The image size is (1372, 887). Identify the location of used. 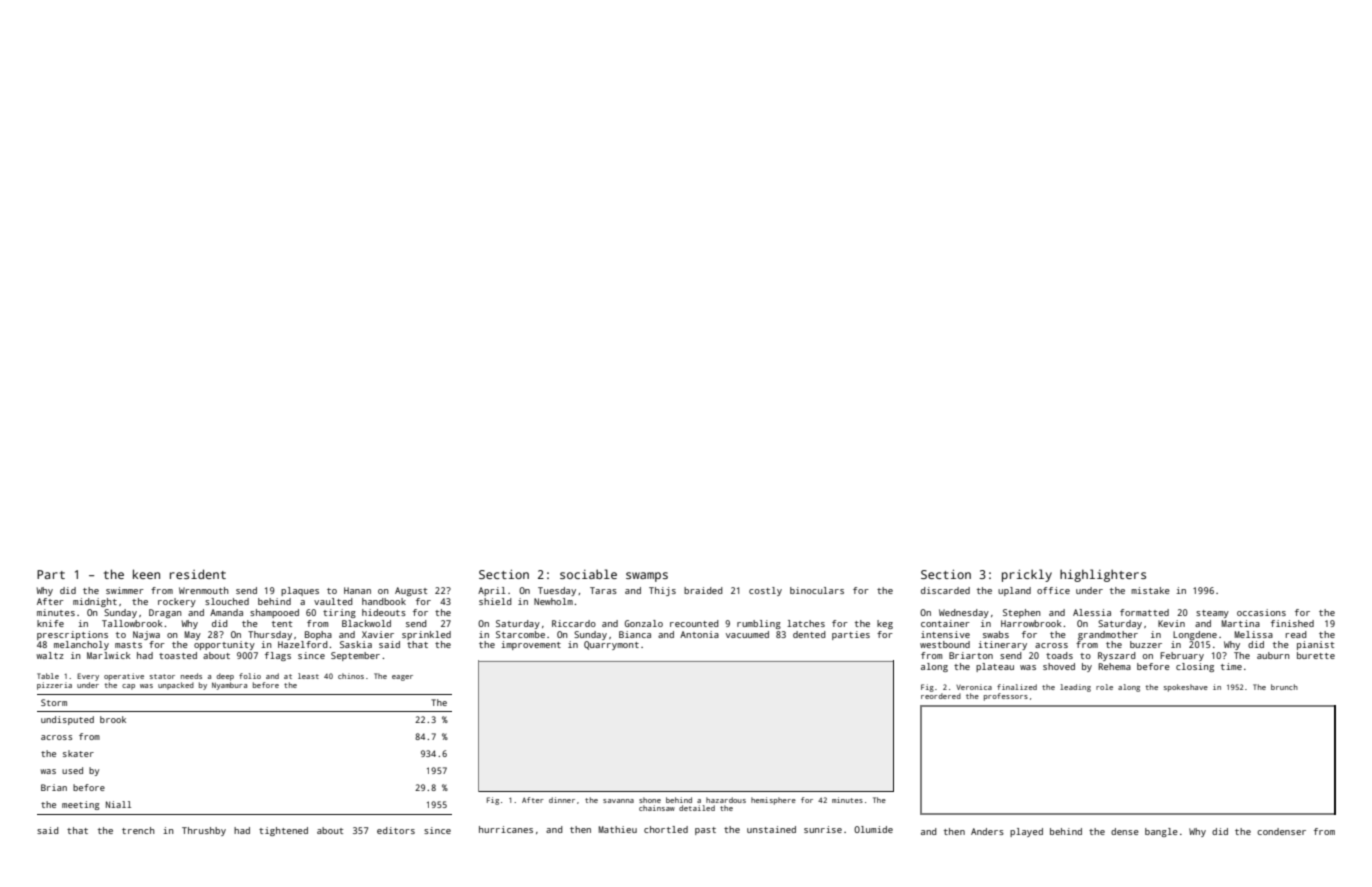
(72, 770).
